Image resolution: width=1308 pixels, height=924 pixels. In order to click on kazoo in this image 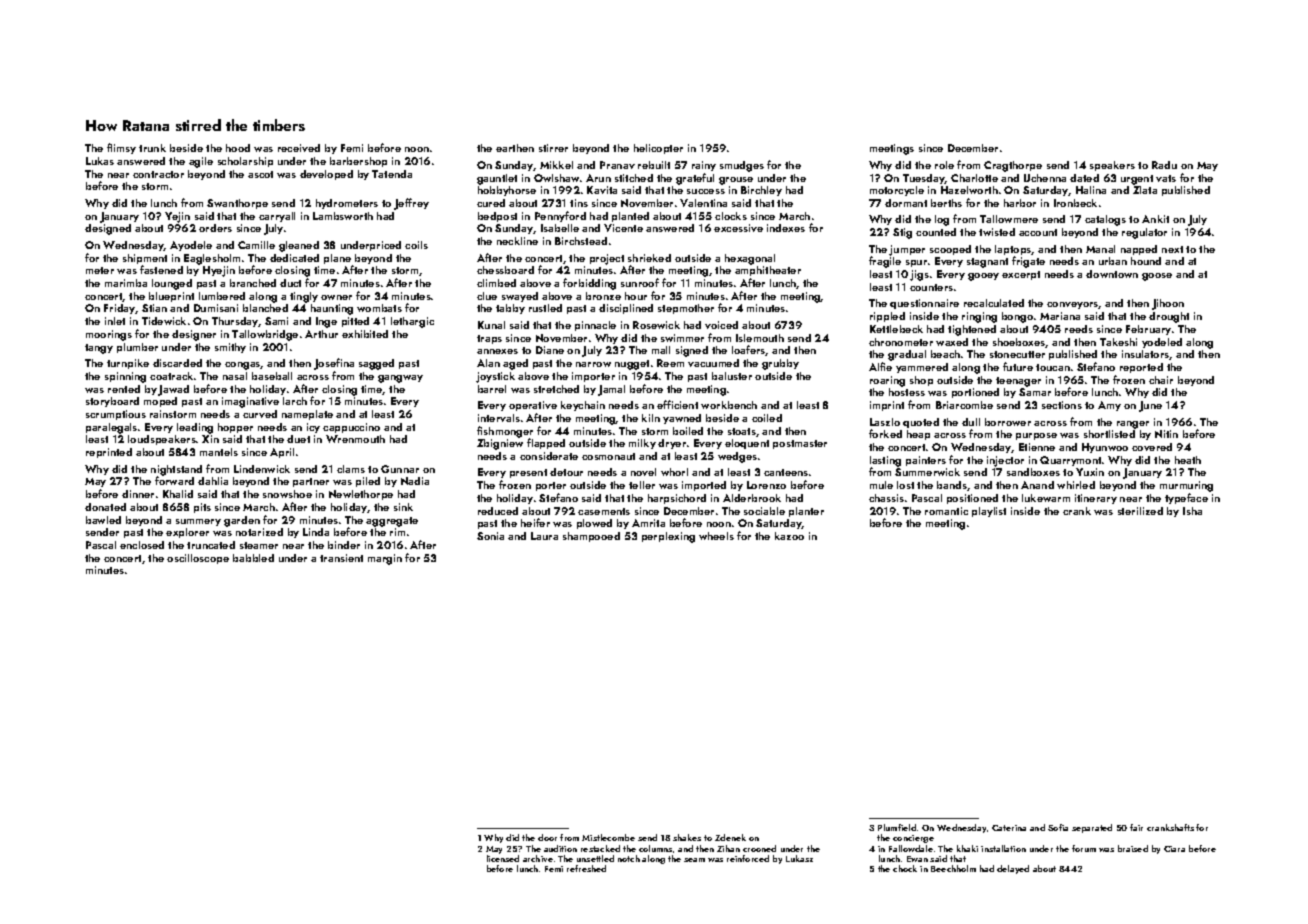, I will do `click(789, 536)`.
